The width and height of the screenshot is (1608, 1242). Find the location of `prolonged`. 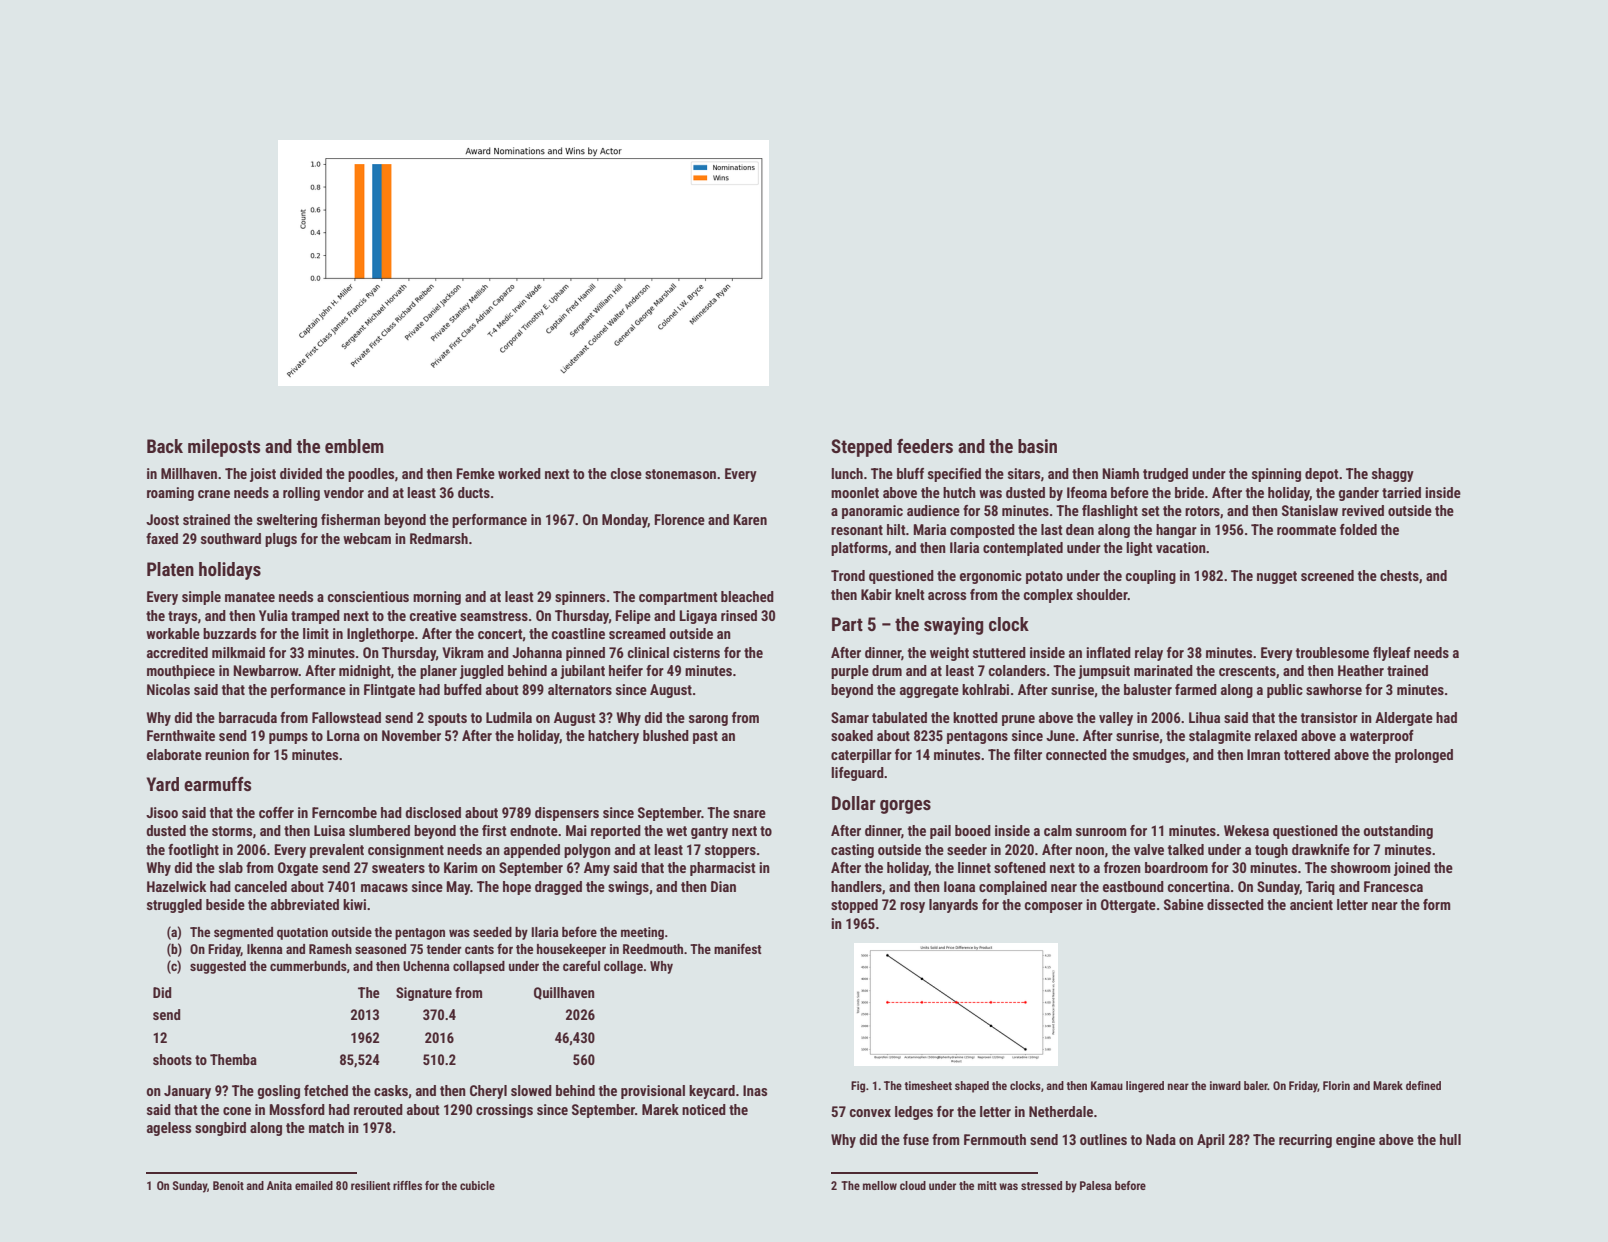

prolonged is located at coordinates (1424, 756).
